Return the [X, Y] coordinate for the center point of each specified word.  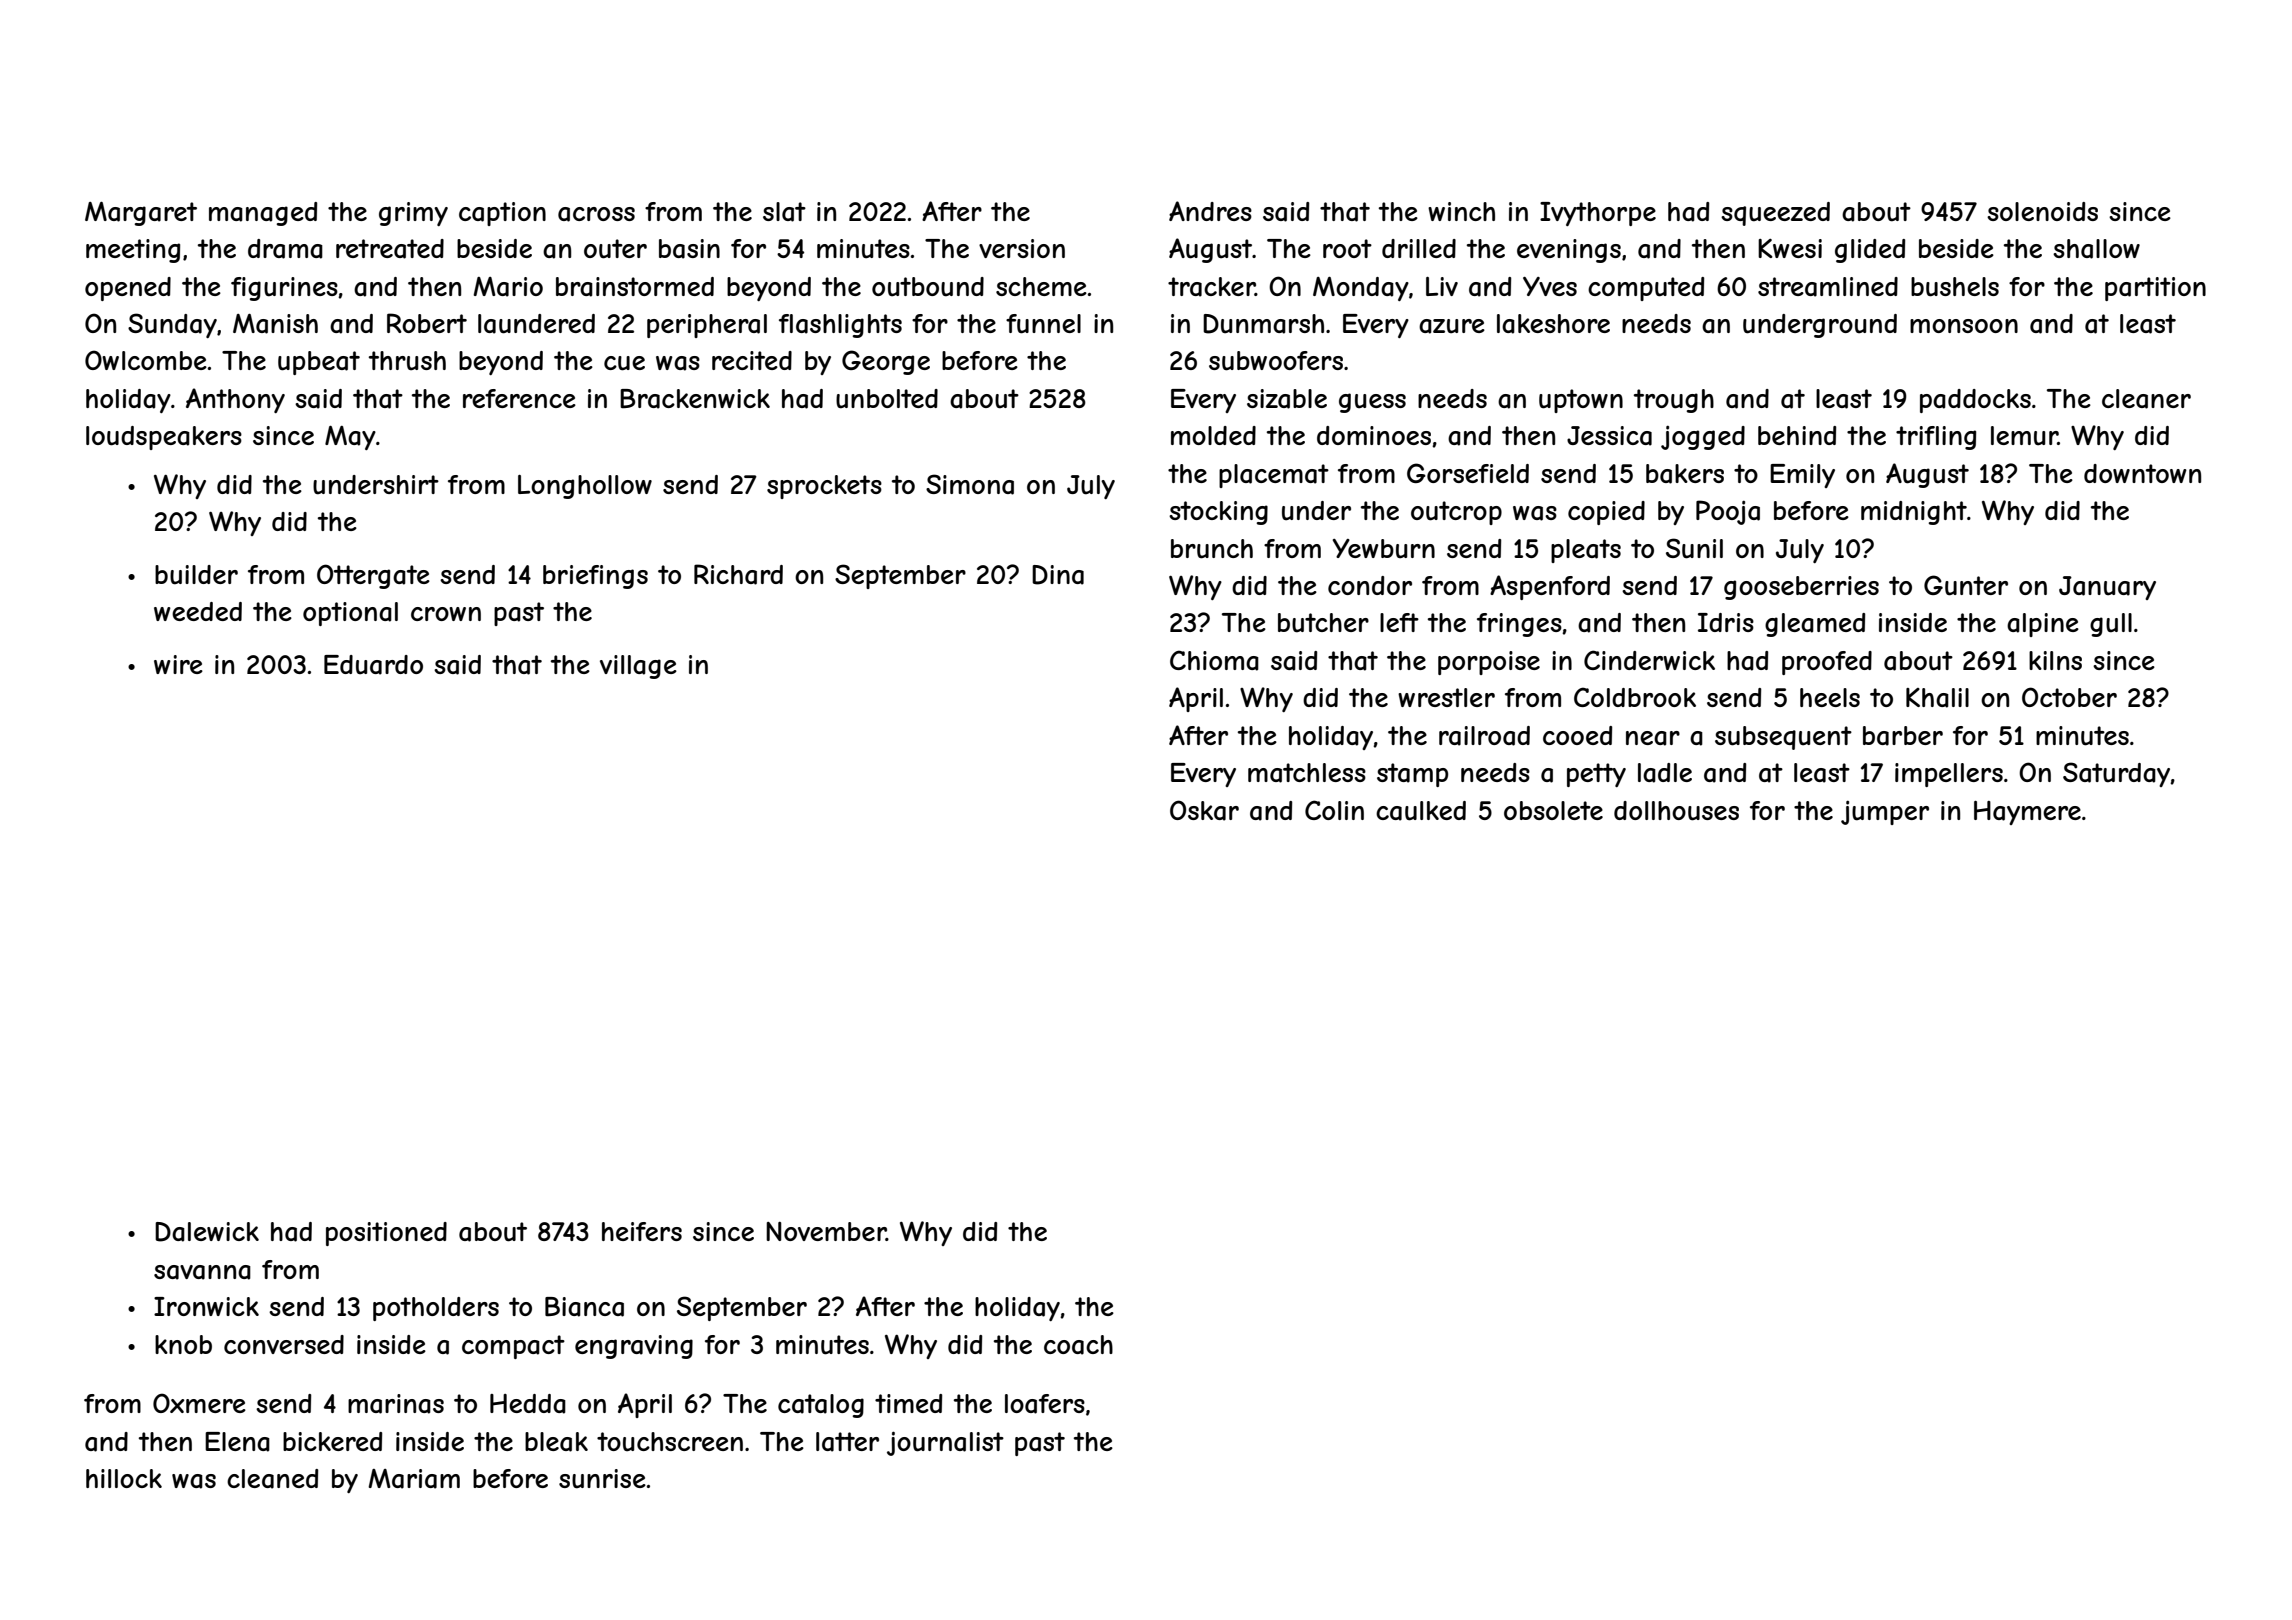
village [638, 667]
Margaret [141, 214]
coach [1078, 1345]
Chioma [1214, 660]
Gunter [1966, 585]
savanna [202, 1272]
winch [1461, 211]
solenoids [2042, 211]
